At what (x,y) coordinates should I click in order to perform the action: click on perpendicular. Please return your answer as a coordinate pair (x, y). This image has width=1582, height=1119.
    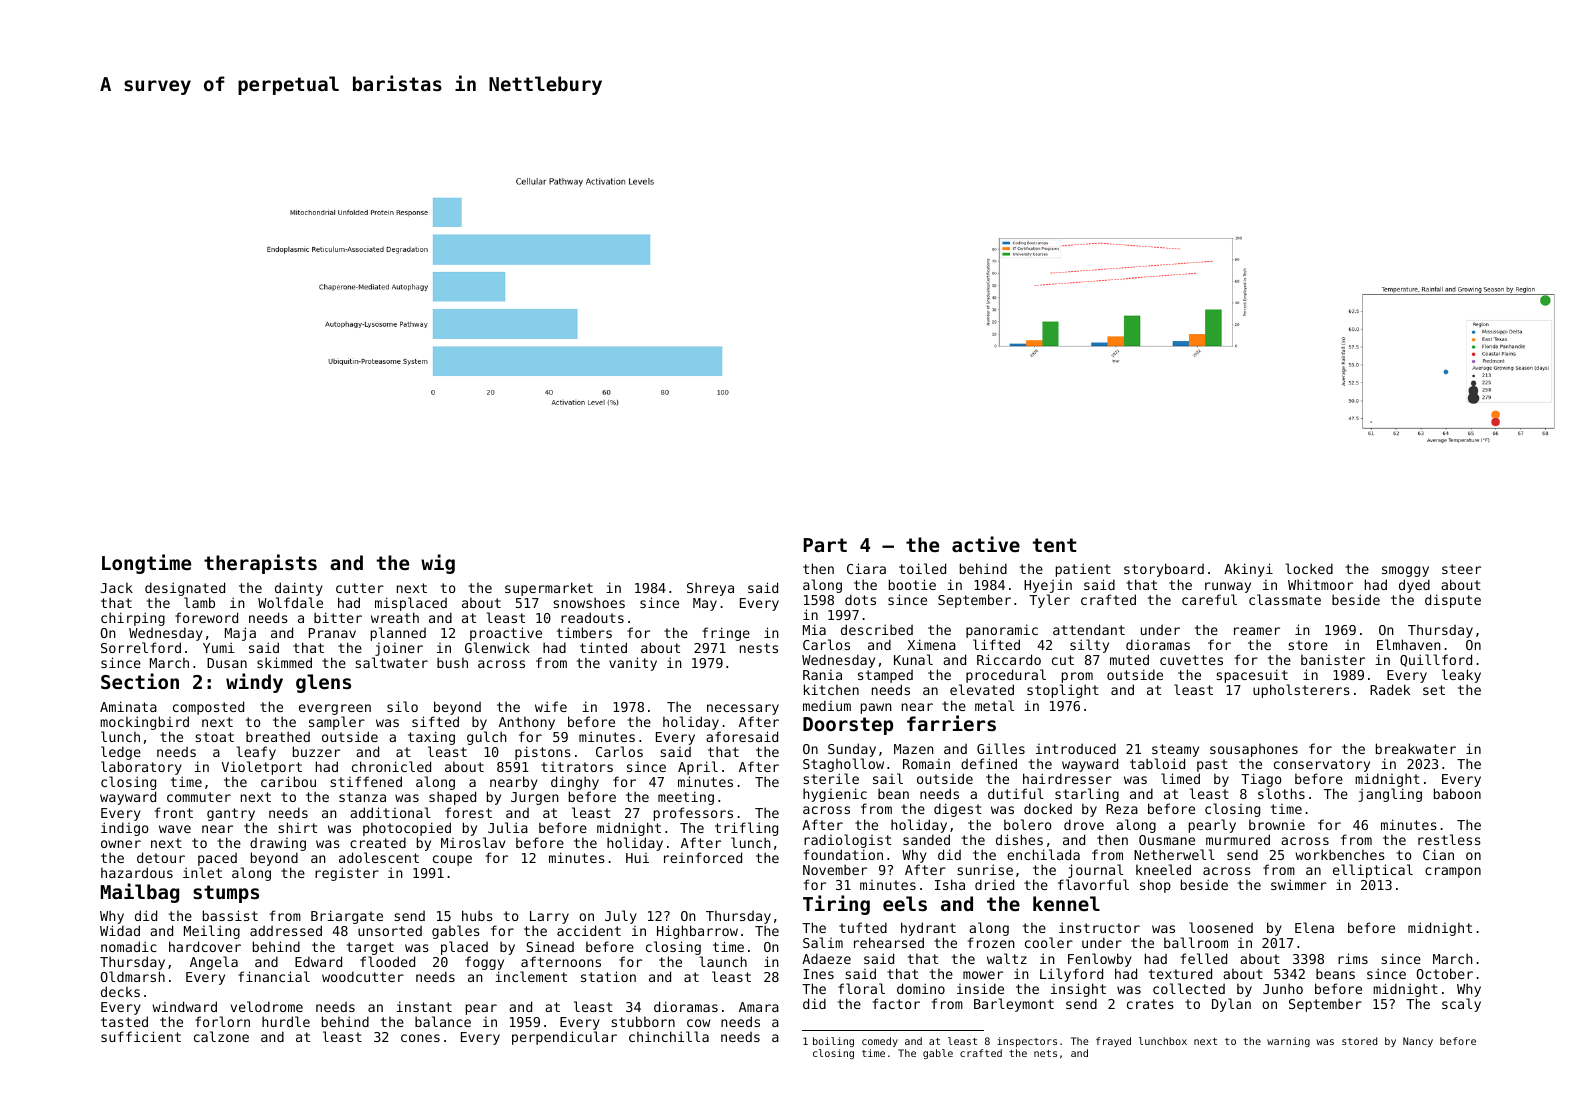
    Looking at the image, I should click on (564, 1038).
